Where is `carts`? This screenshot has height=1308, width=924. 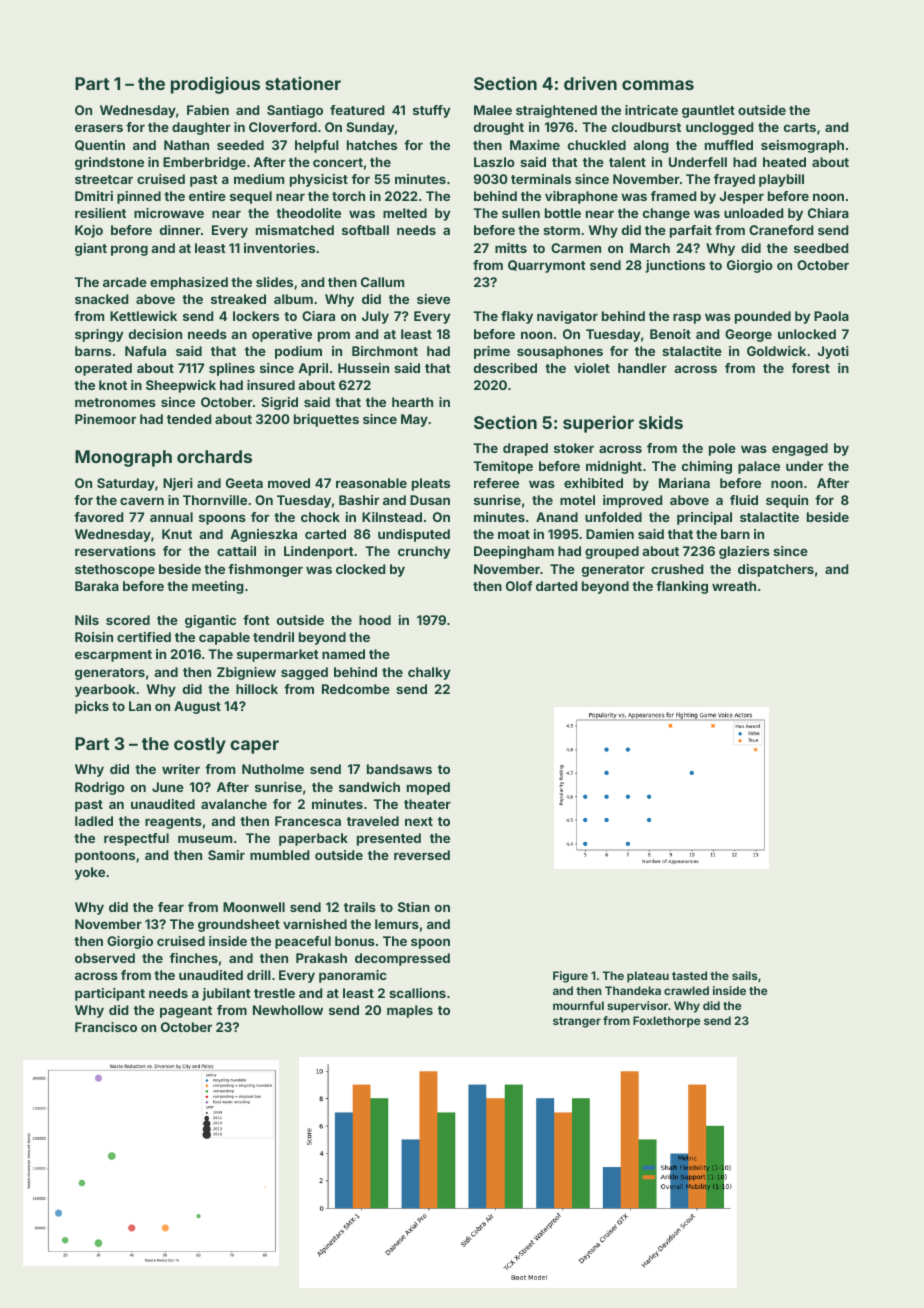
carts is located at coordinates (800, 127).
